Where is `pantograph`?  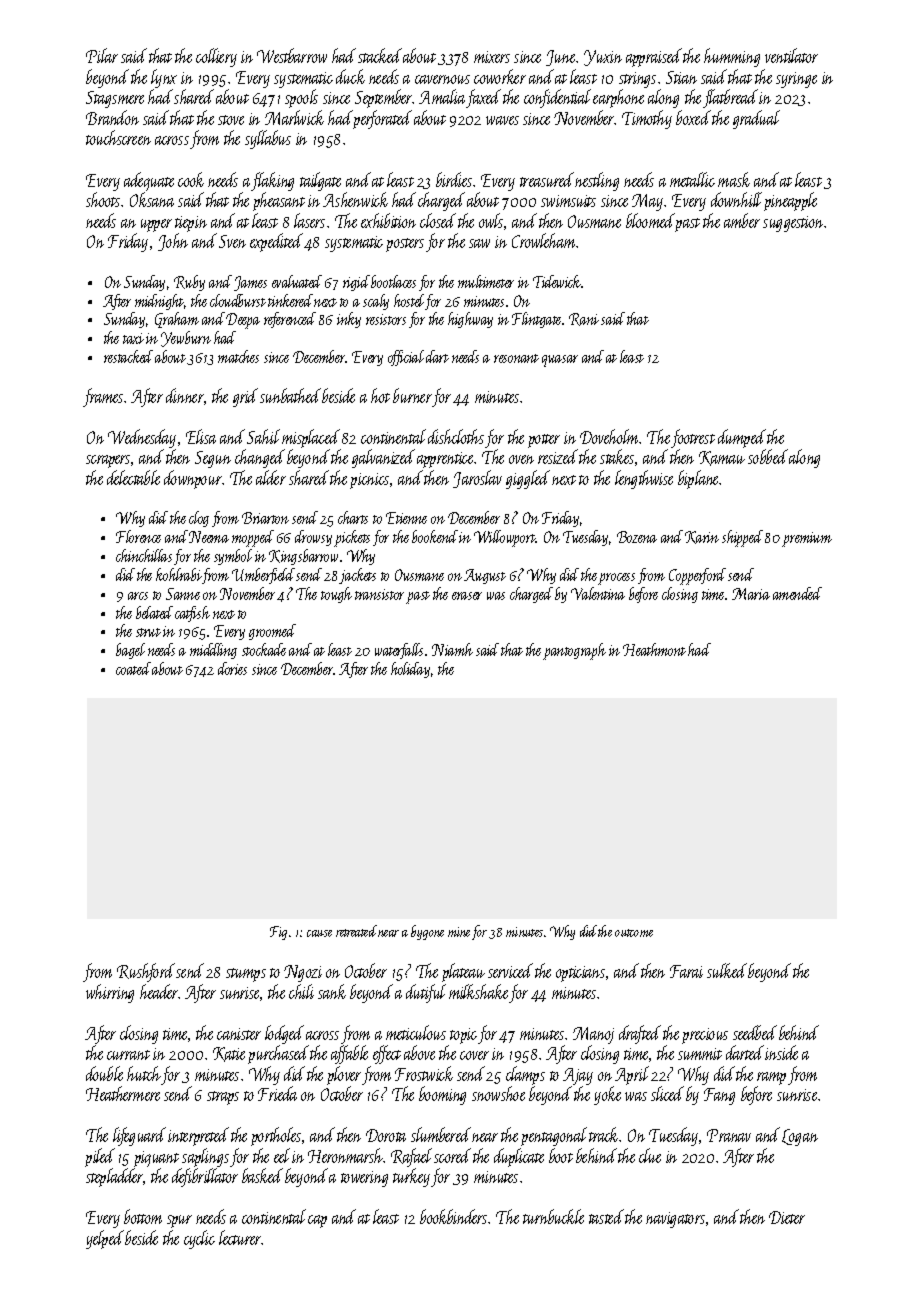 pantograph is located at coordinates (574, 651).
